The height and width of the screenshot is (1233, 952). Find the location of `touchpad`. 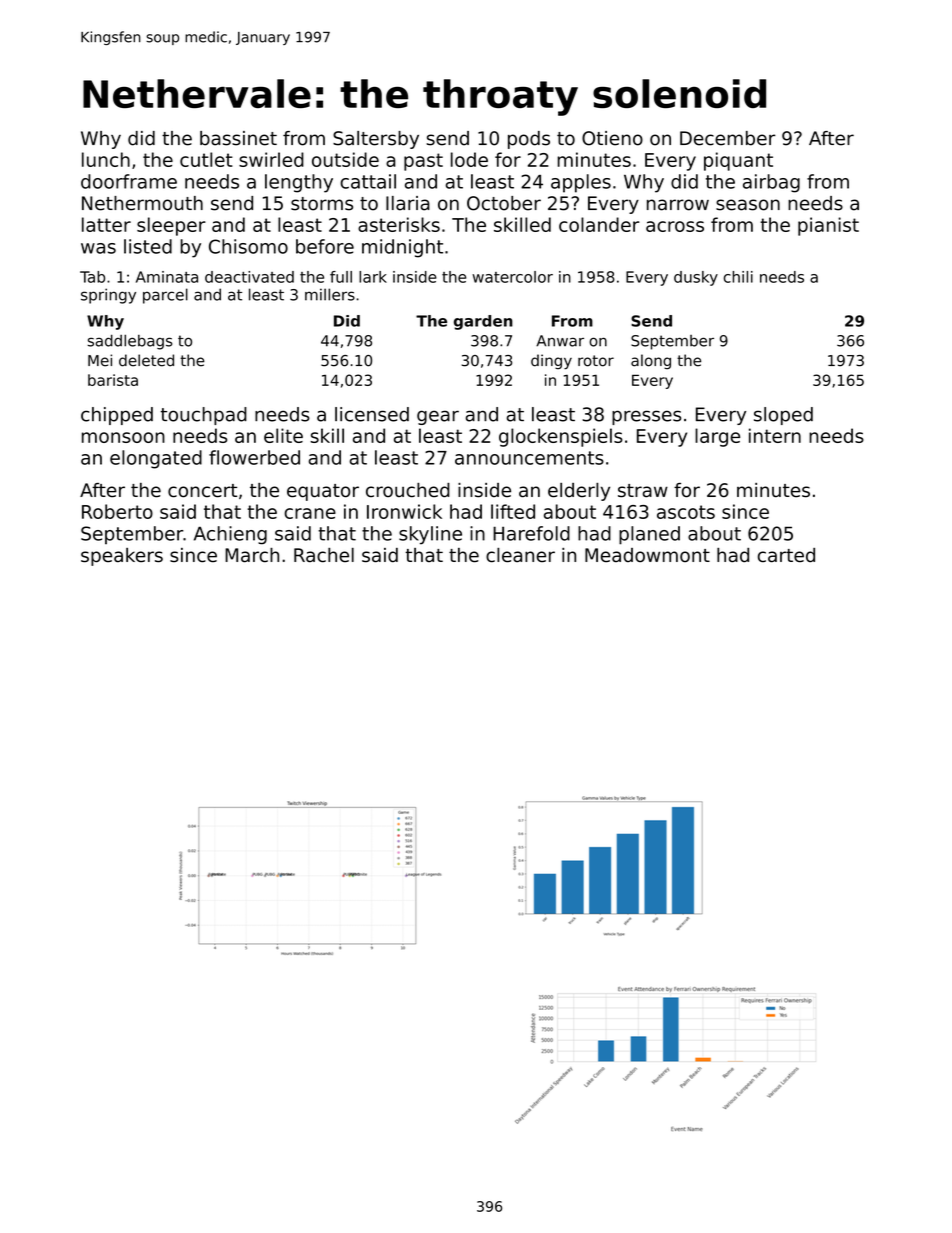

touchpad is located at coordinates (204, 416).
